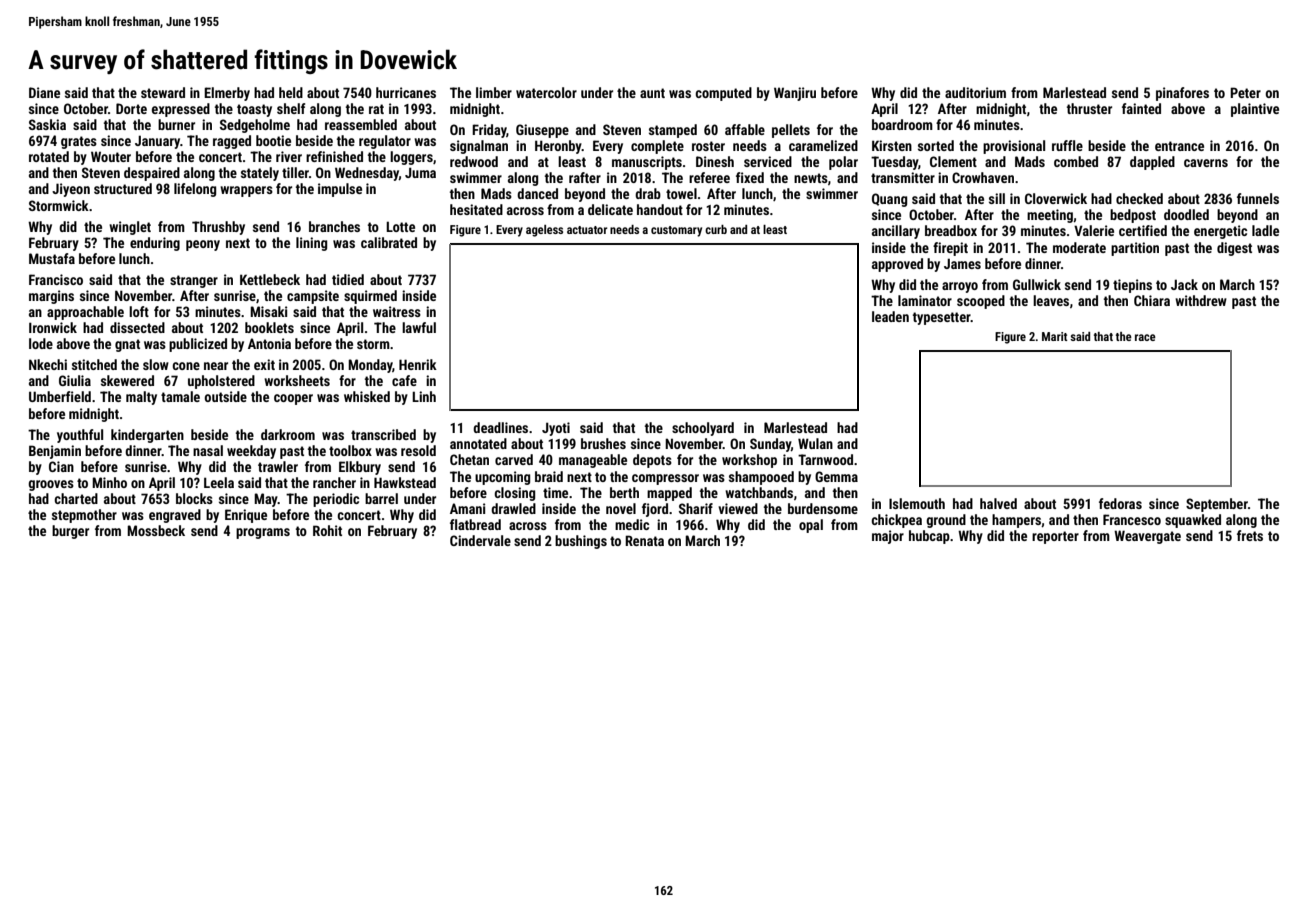  What do you see at coordinates (1265, 230) in the page?
I see `ladle` at bounding box center [1265, 230].
